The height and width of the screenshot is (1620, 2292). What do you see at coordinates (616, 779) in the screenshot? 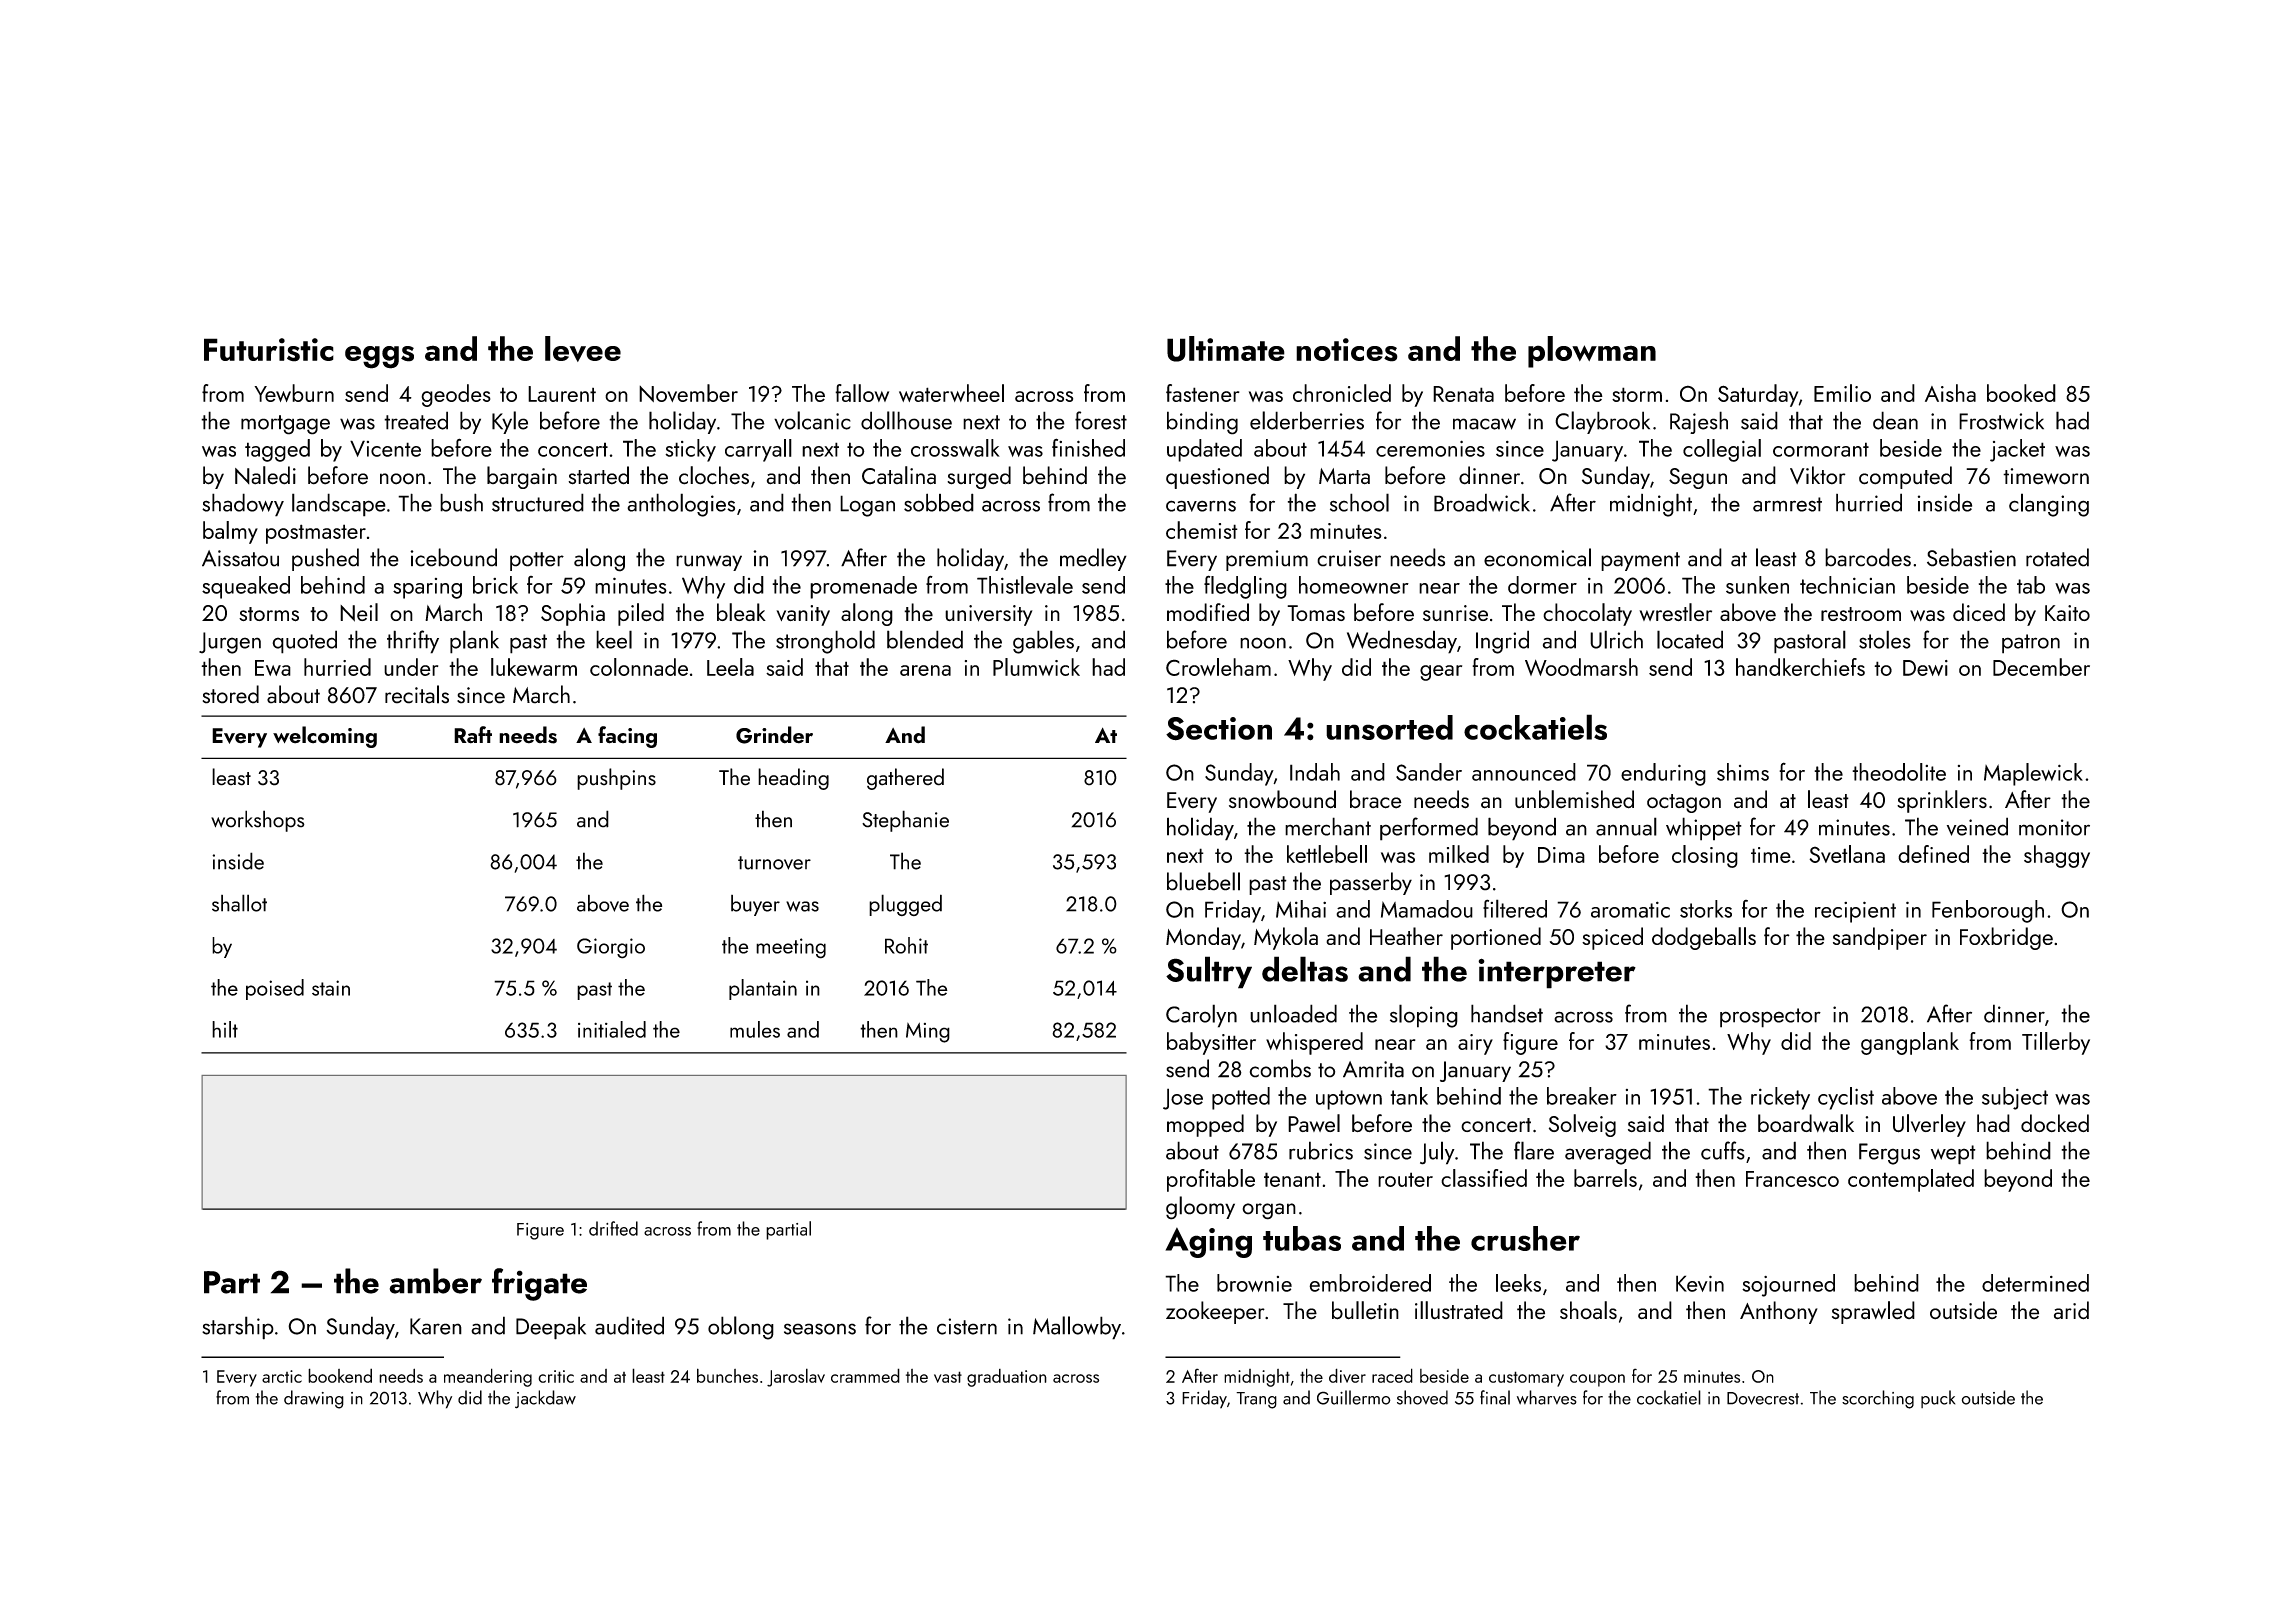
I see `pushpins` at bounding box center [616, 779].
